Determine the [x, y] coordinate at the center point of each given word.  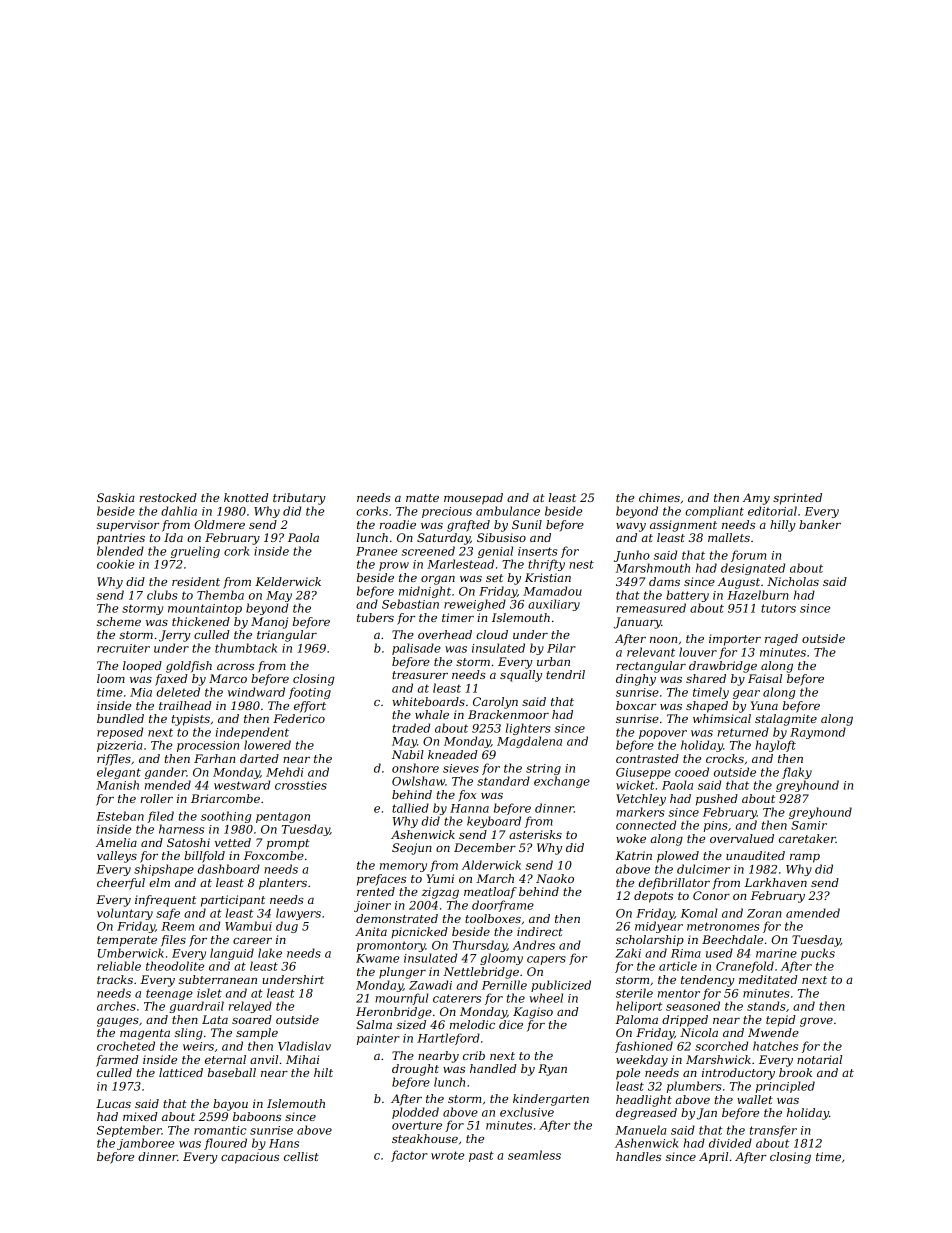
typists [191, 720]
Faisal [765, 678]
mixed [140, 1116]
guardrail [196, 1007]
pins [716, 826]
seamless [534, 1155]
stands [766, 1006]
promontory [391, 946]
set [494, 578]
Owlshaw [418, 781]
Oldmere [219, 524]
